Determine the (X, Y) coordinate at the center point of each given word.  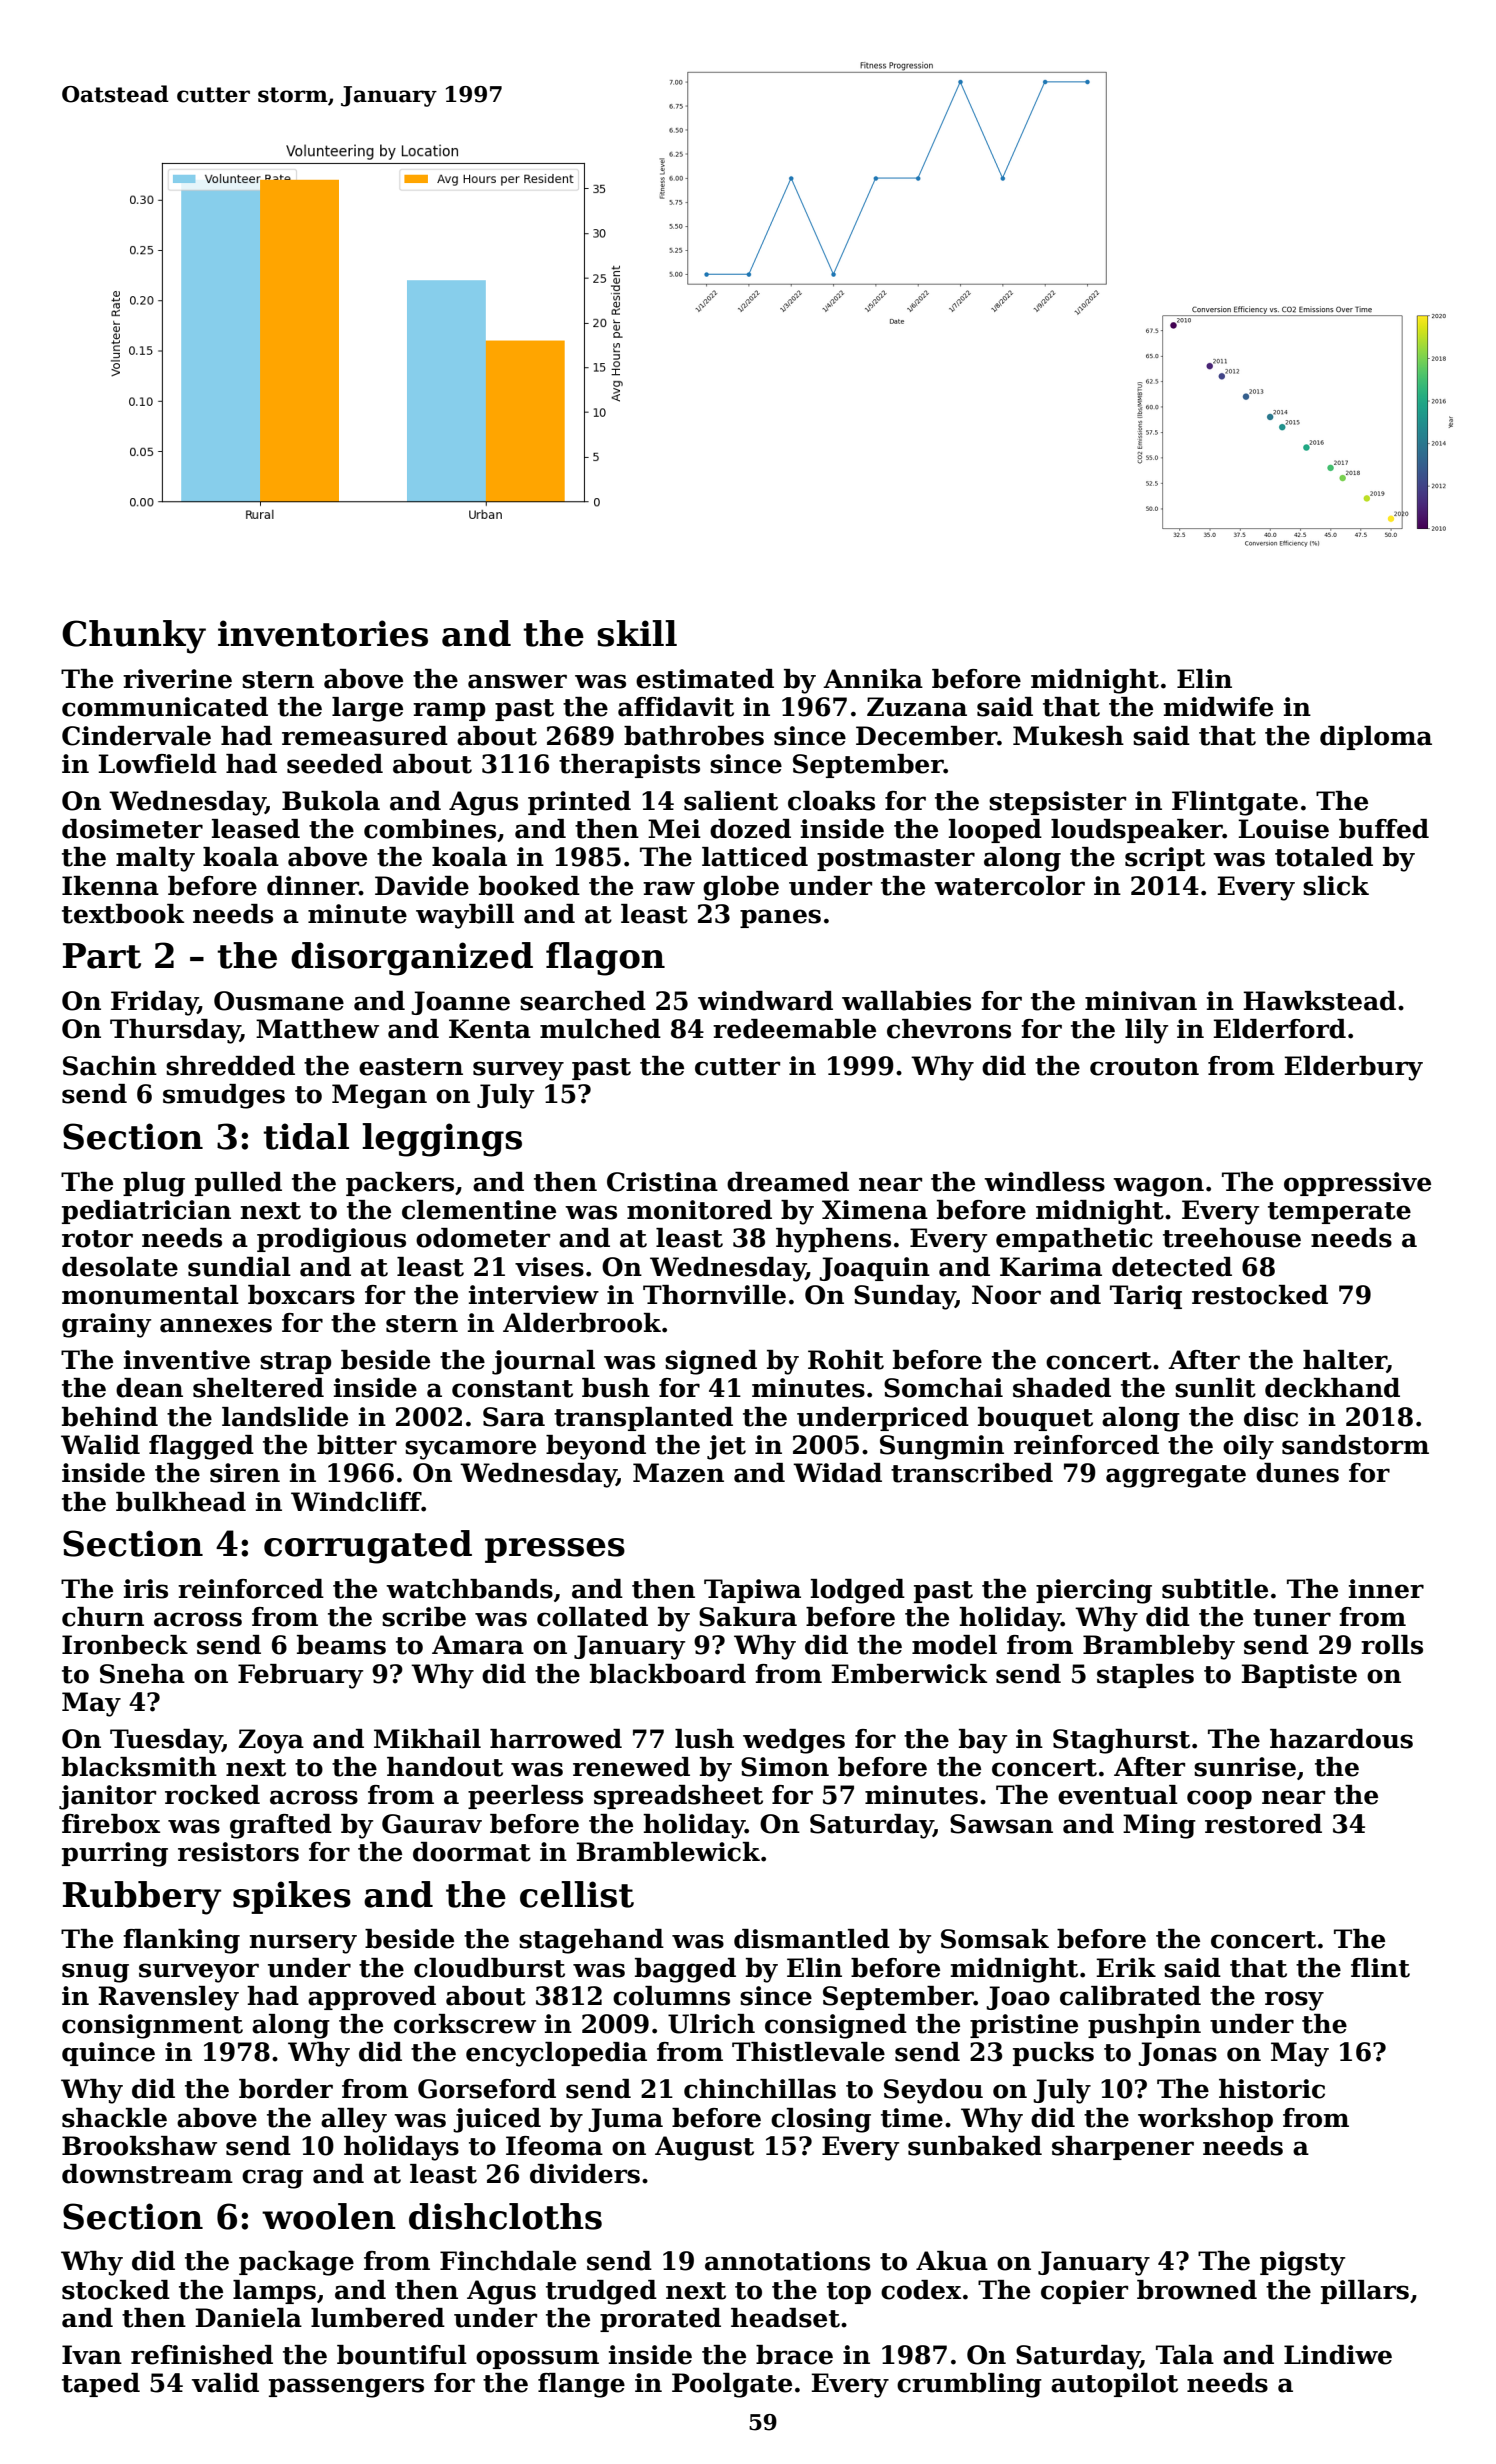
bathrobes (694, 736)
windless (1044, 1182)
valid (225, 2383)
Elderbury (1353, 1068)
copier (1084, 2292)
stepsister (1057, 803)
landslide (285, 1417)
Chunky (134, 637)
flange (581, 2385)
